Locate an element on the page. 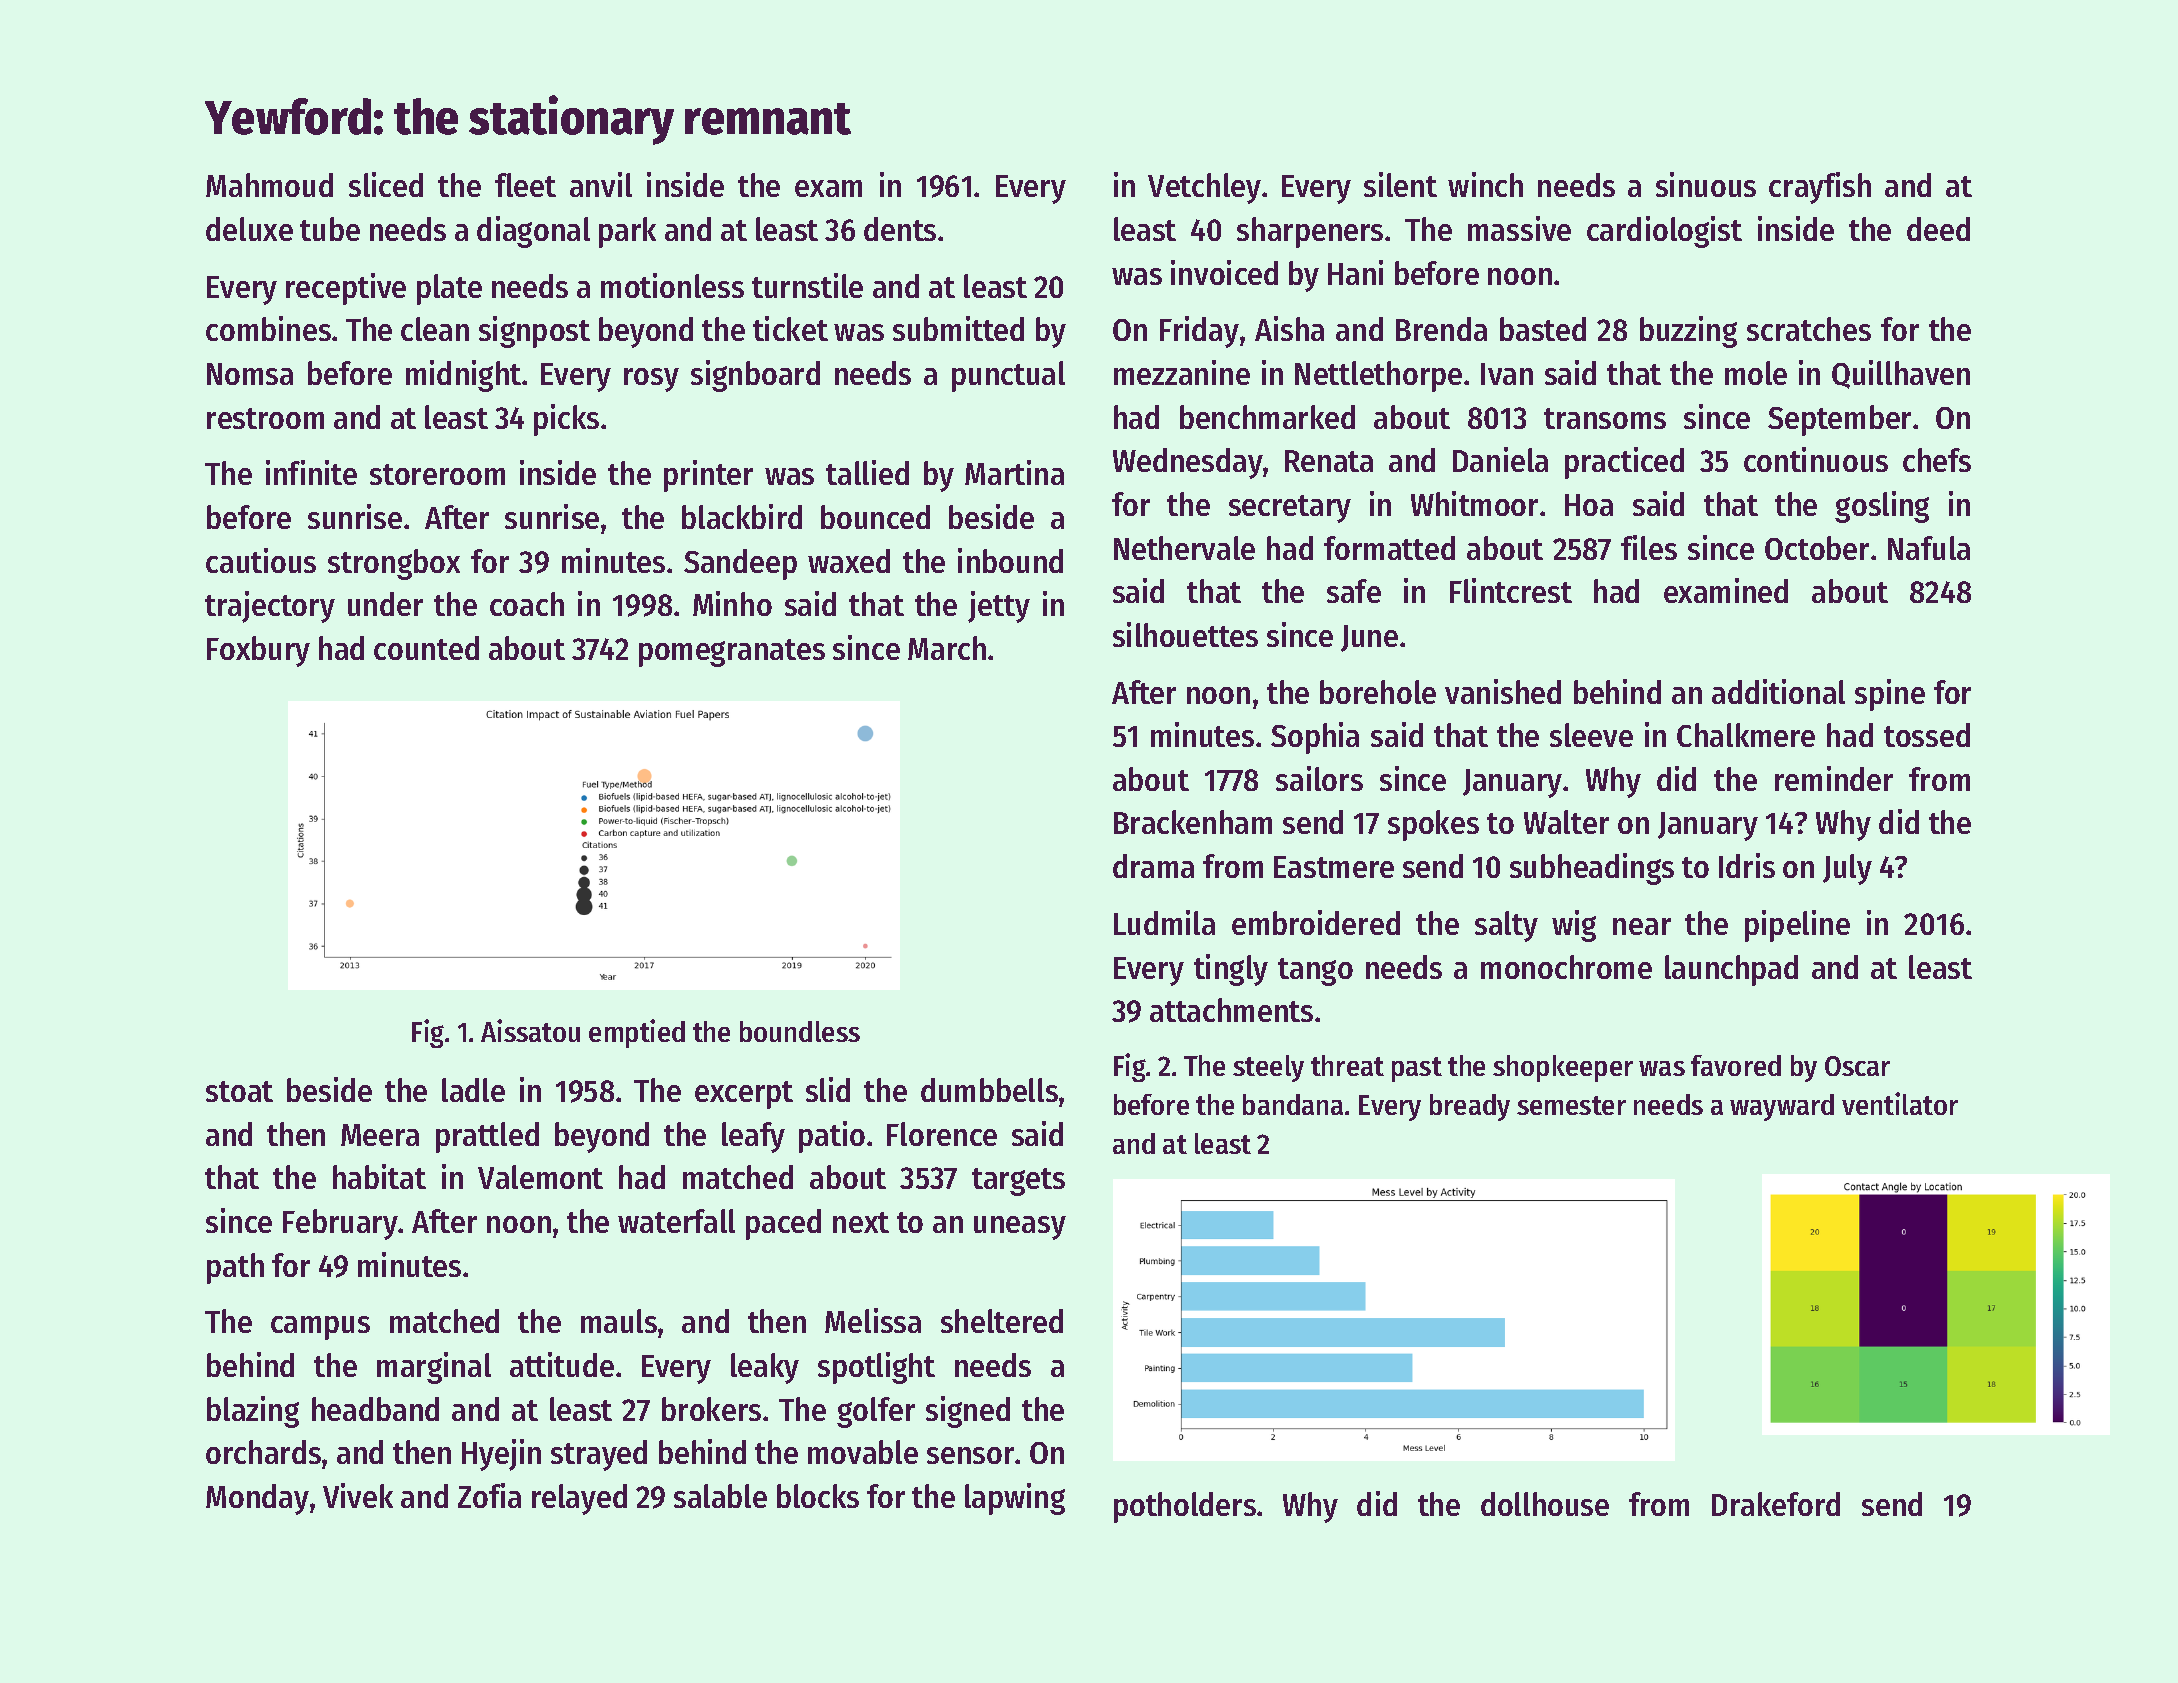 This page has width=2178, height=1683. continuous is located at coordinates (1816, 459).
